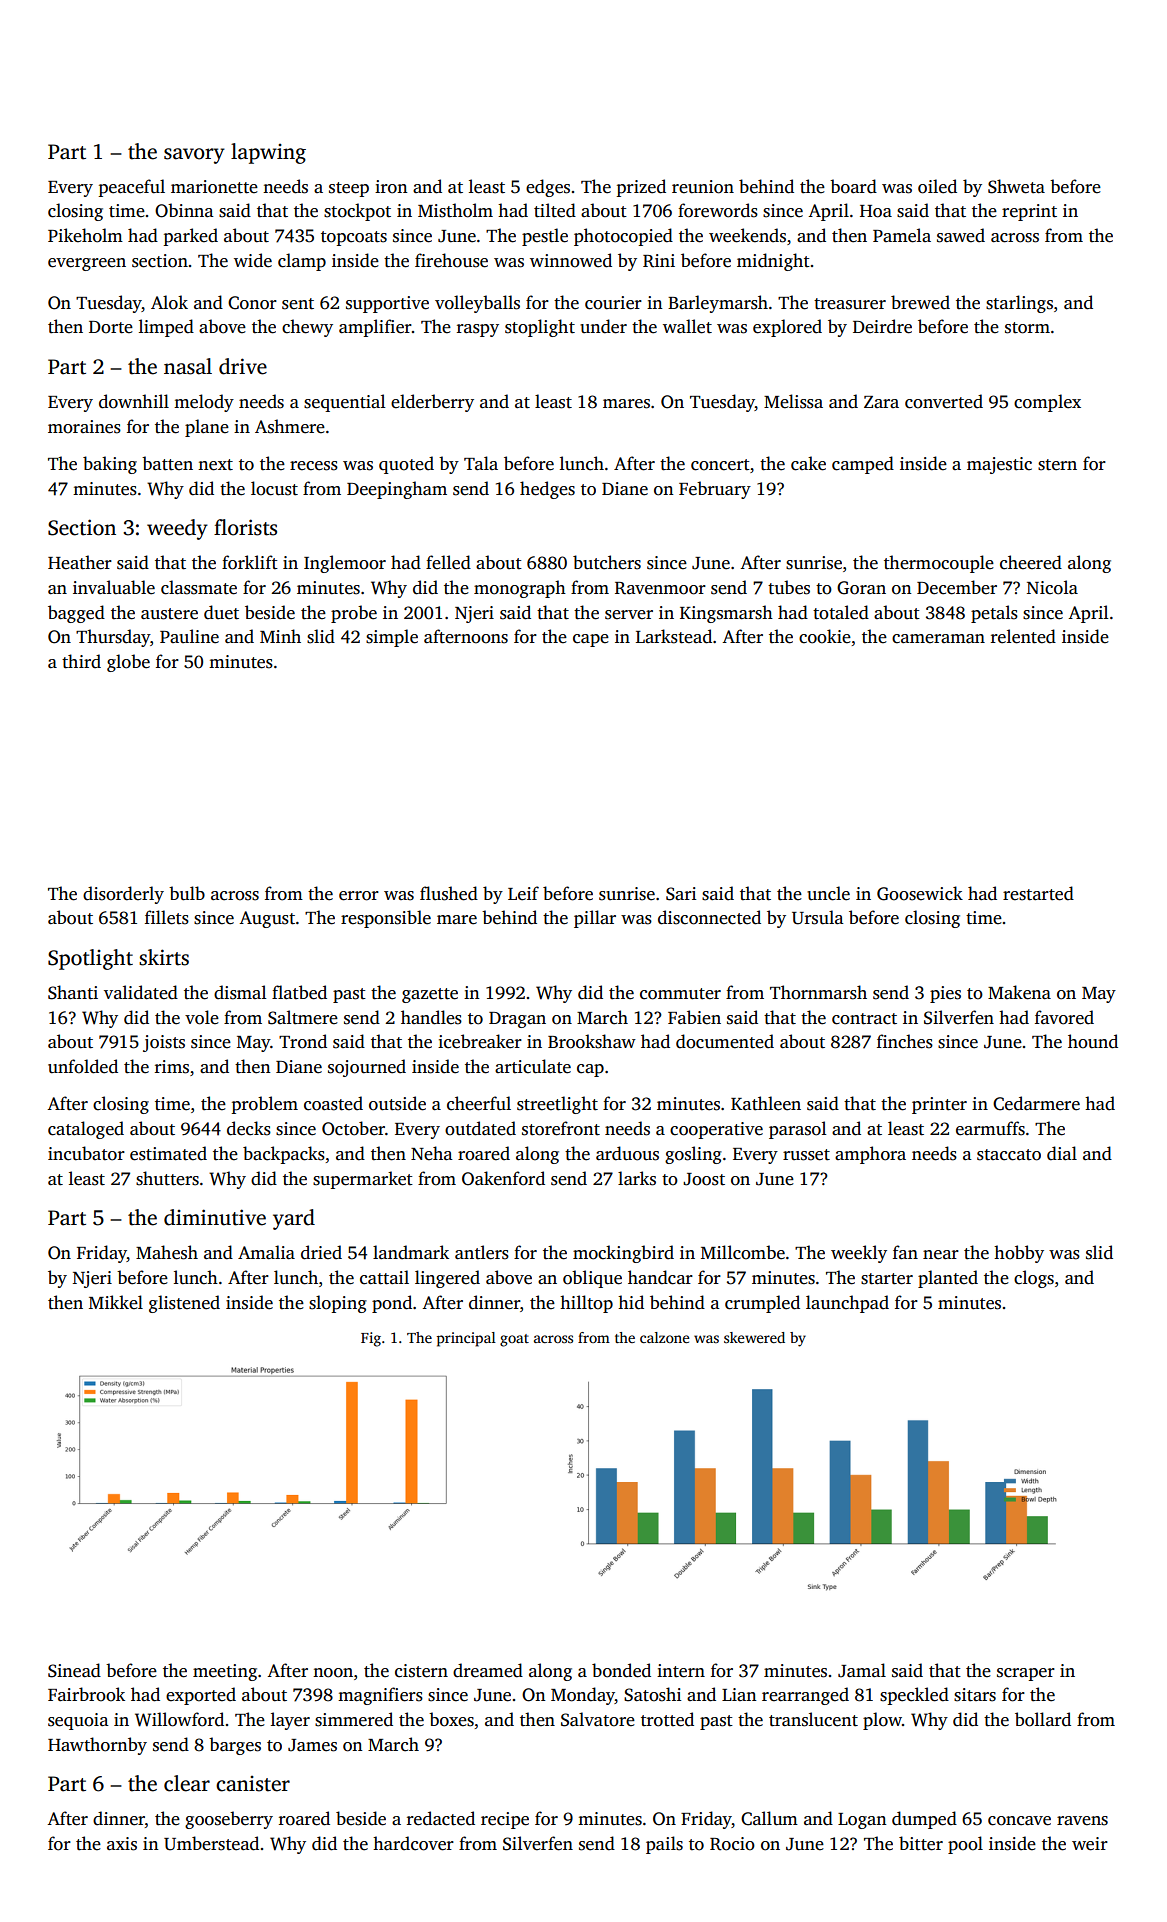 The width and height of the page is (1167, 1922). Describe the element at coordinates (194, 156) in the page. I see `savory` at that location.
